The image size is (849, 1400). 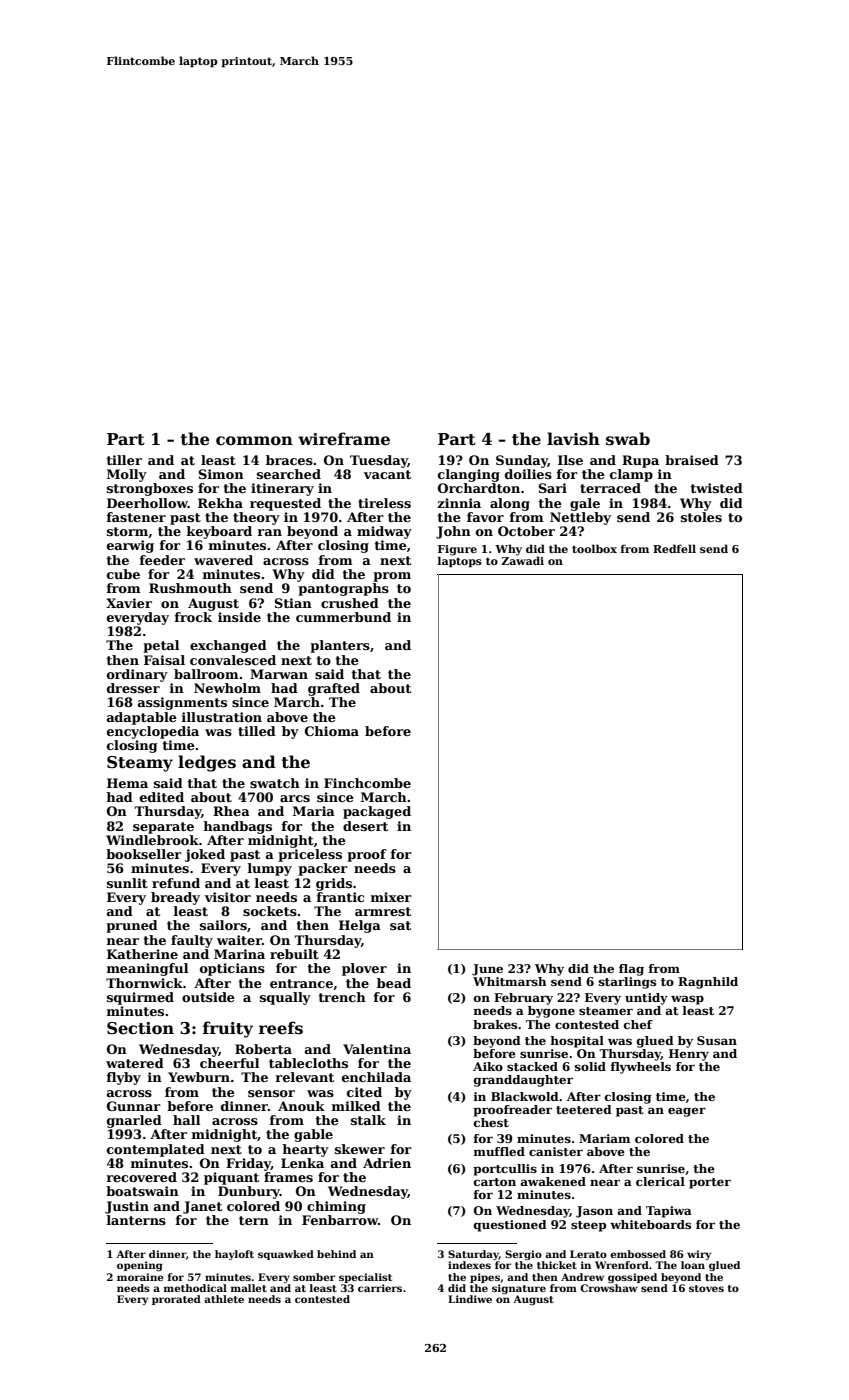 What do you see at coordinates (270, 869) in the image?
I see `lumpy` at bounding box center [270, 869].
